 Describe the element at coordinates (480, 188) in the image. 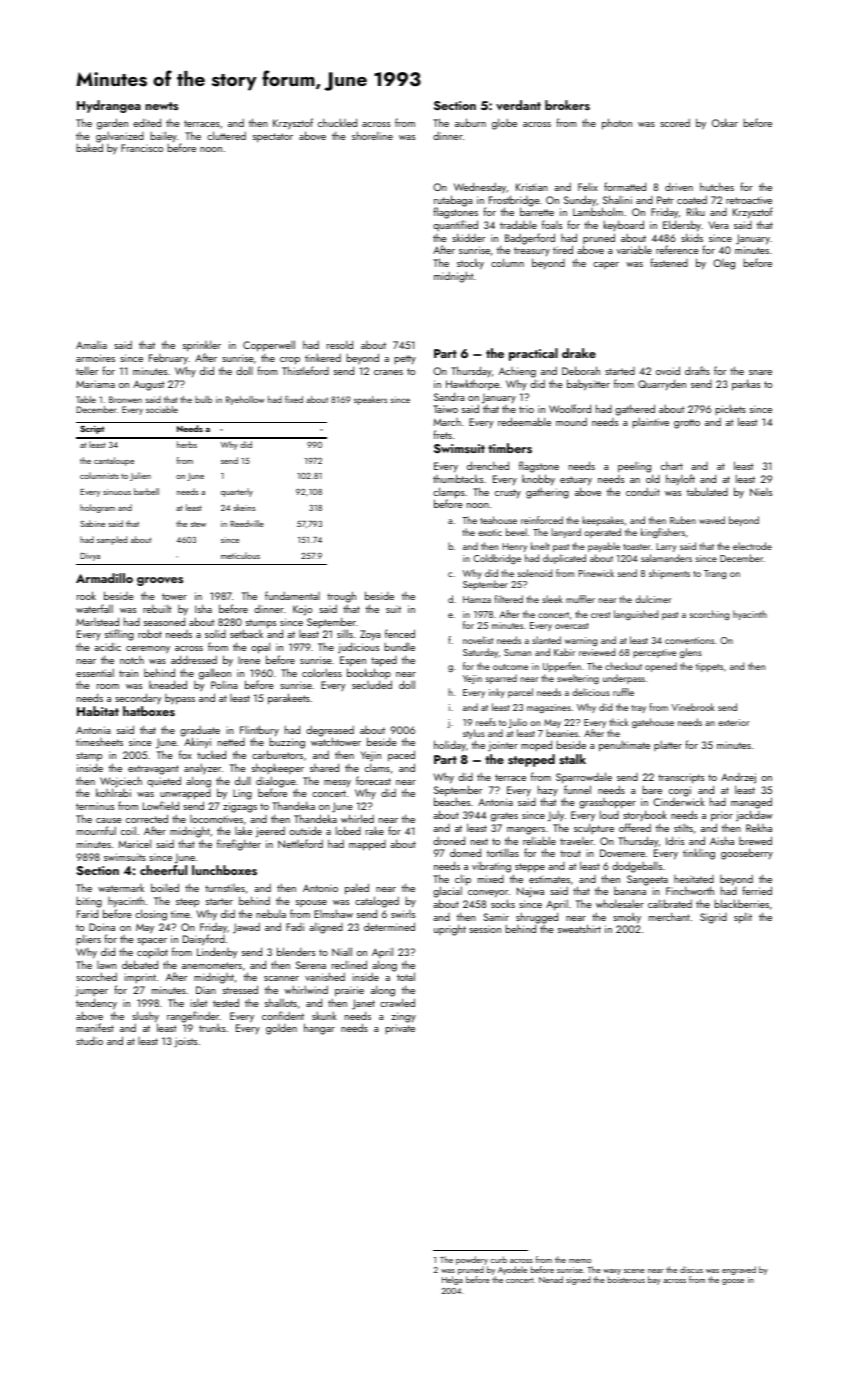

I see `Wednesday` at that location.
